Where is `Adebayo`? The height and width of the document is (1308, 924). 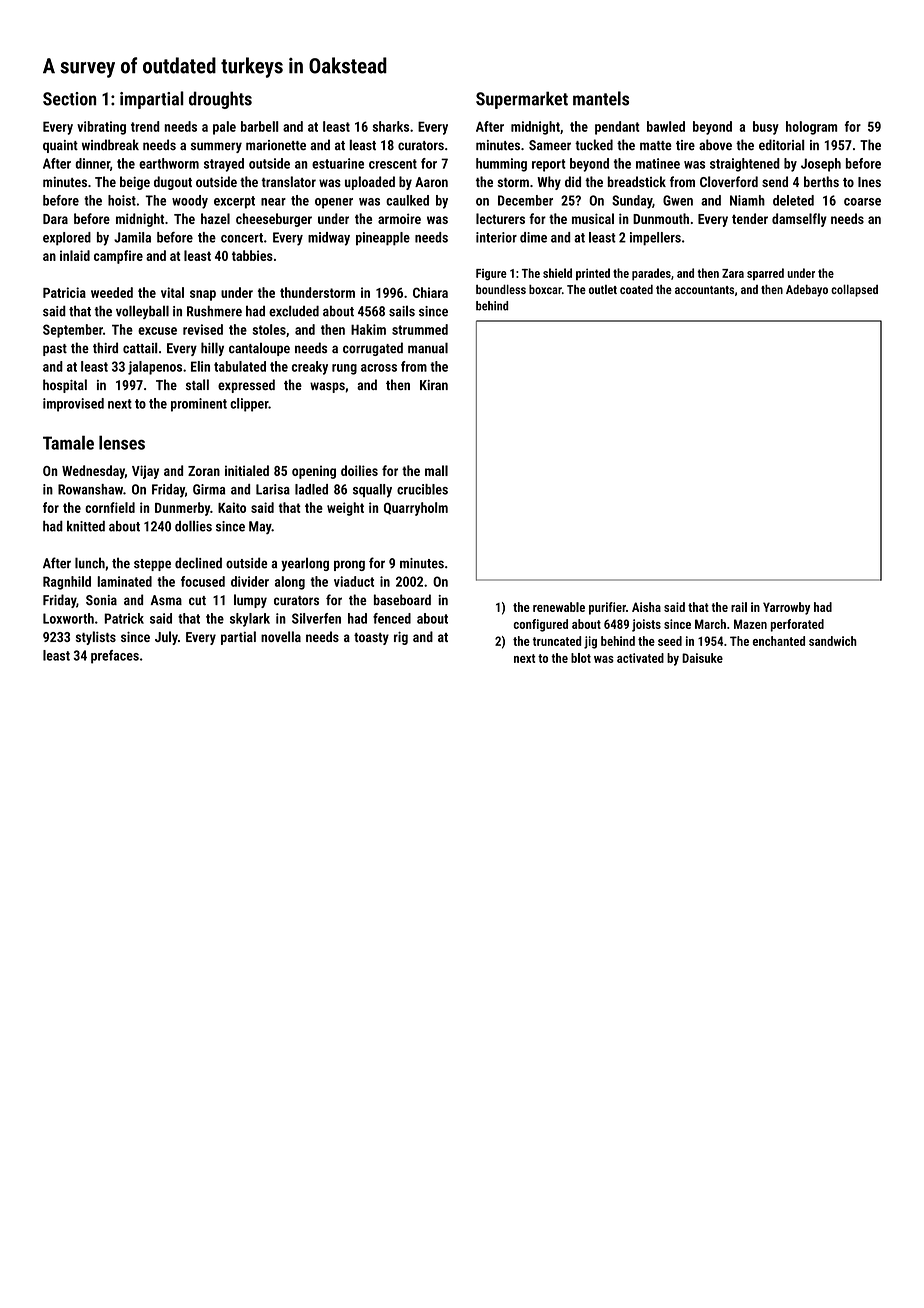 Adebayo is located at coordinates (807, 290).
